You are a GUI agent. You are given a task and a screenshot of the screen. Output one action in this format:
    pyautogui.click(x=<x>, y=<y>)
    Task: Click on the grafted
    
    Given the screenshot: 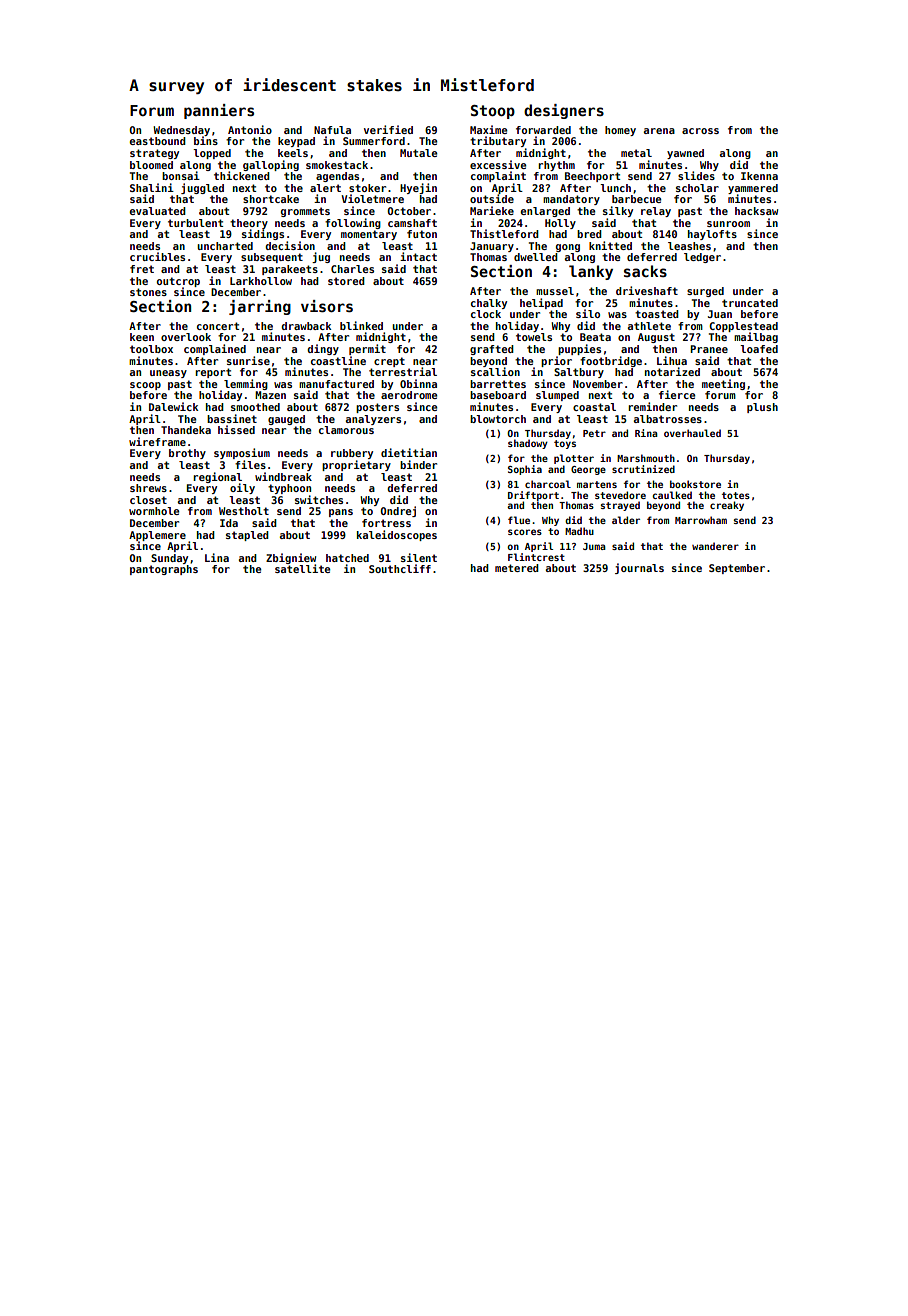 What is the action you would take?
    pyautogui.click(x=492, y=350)
